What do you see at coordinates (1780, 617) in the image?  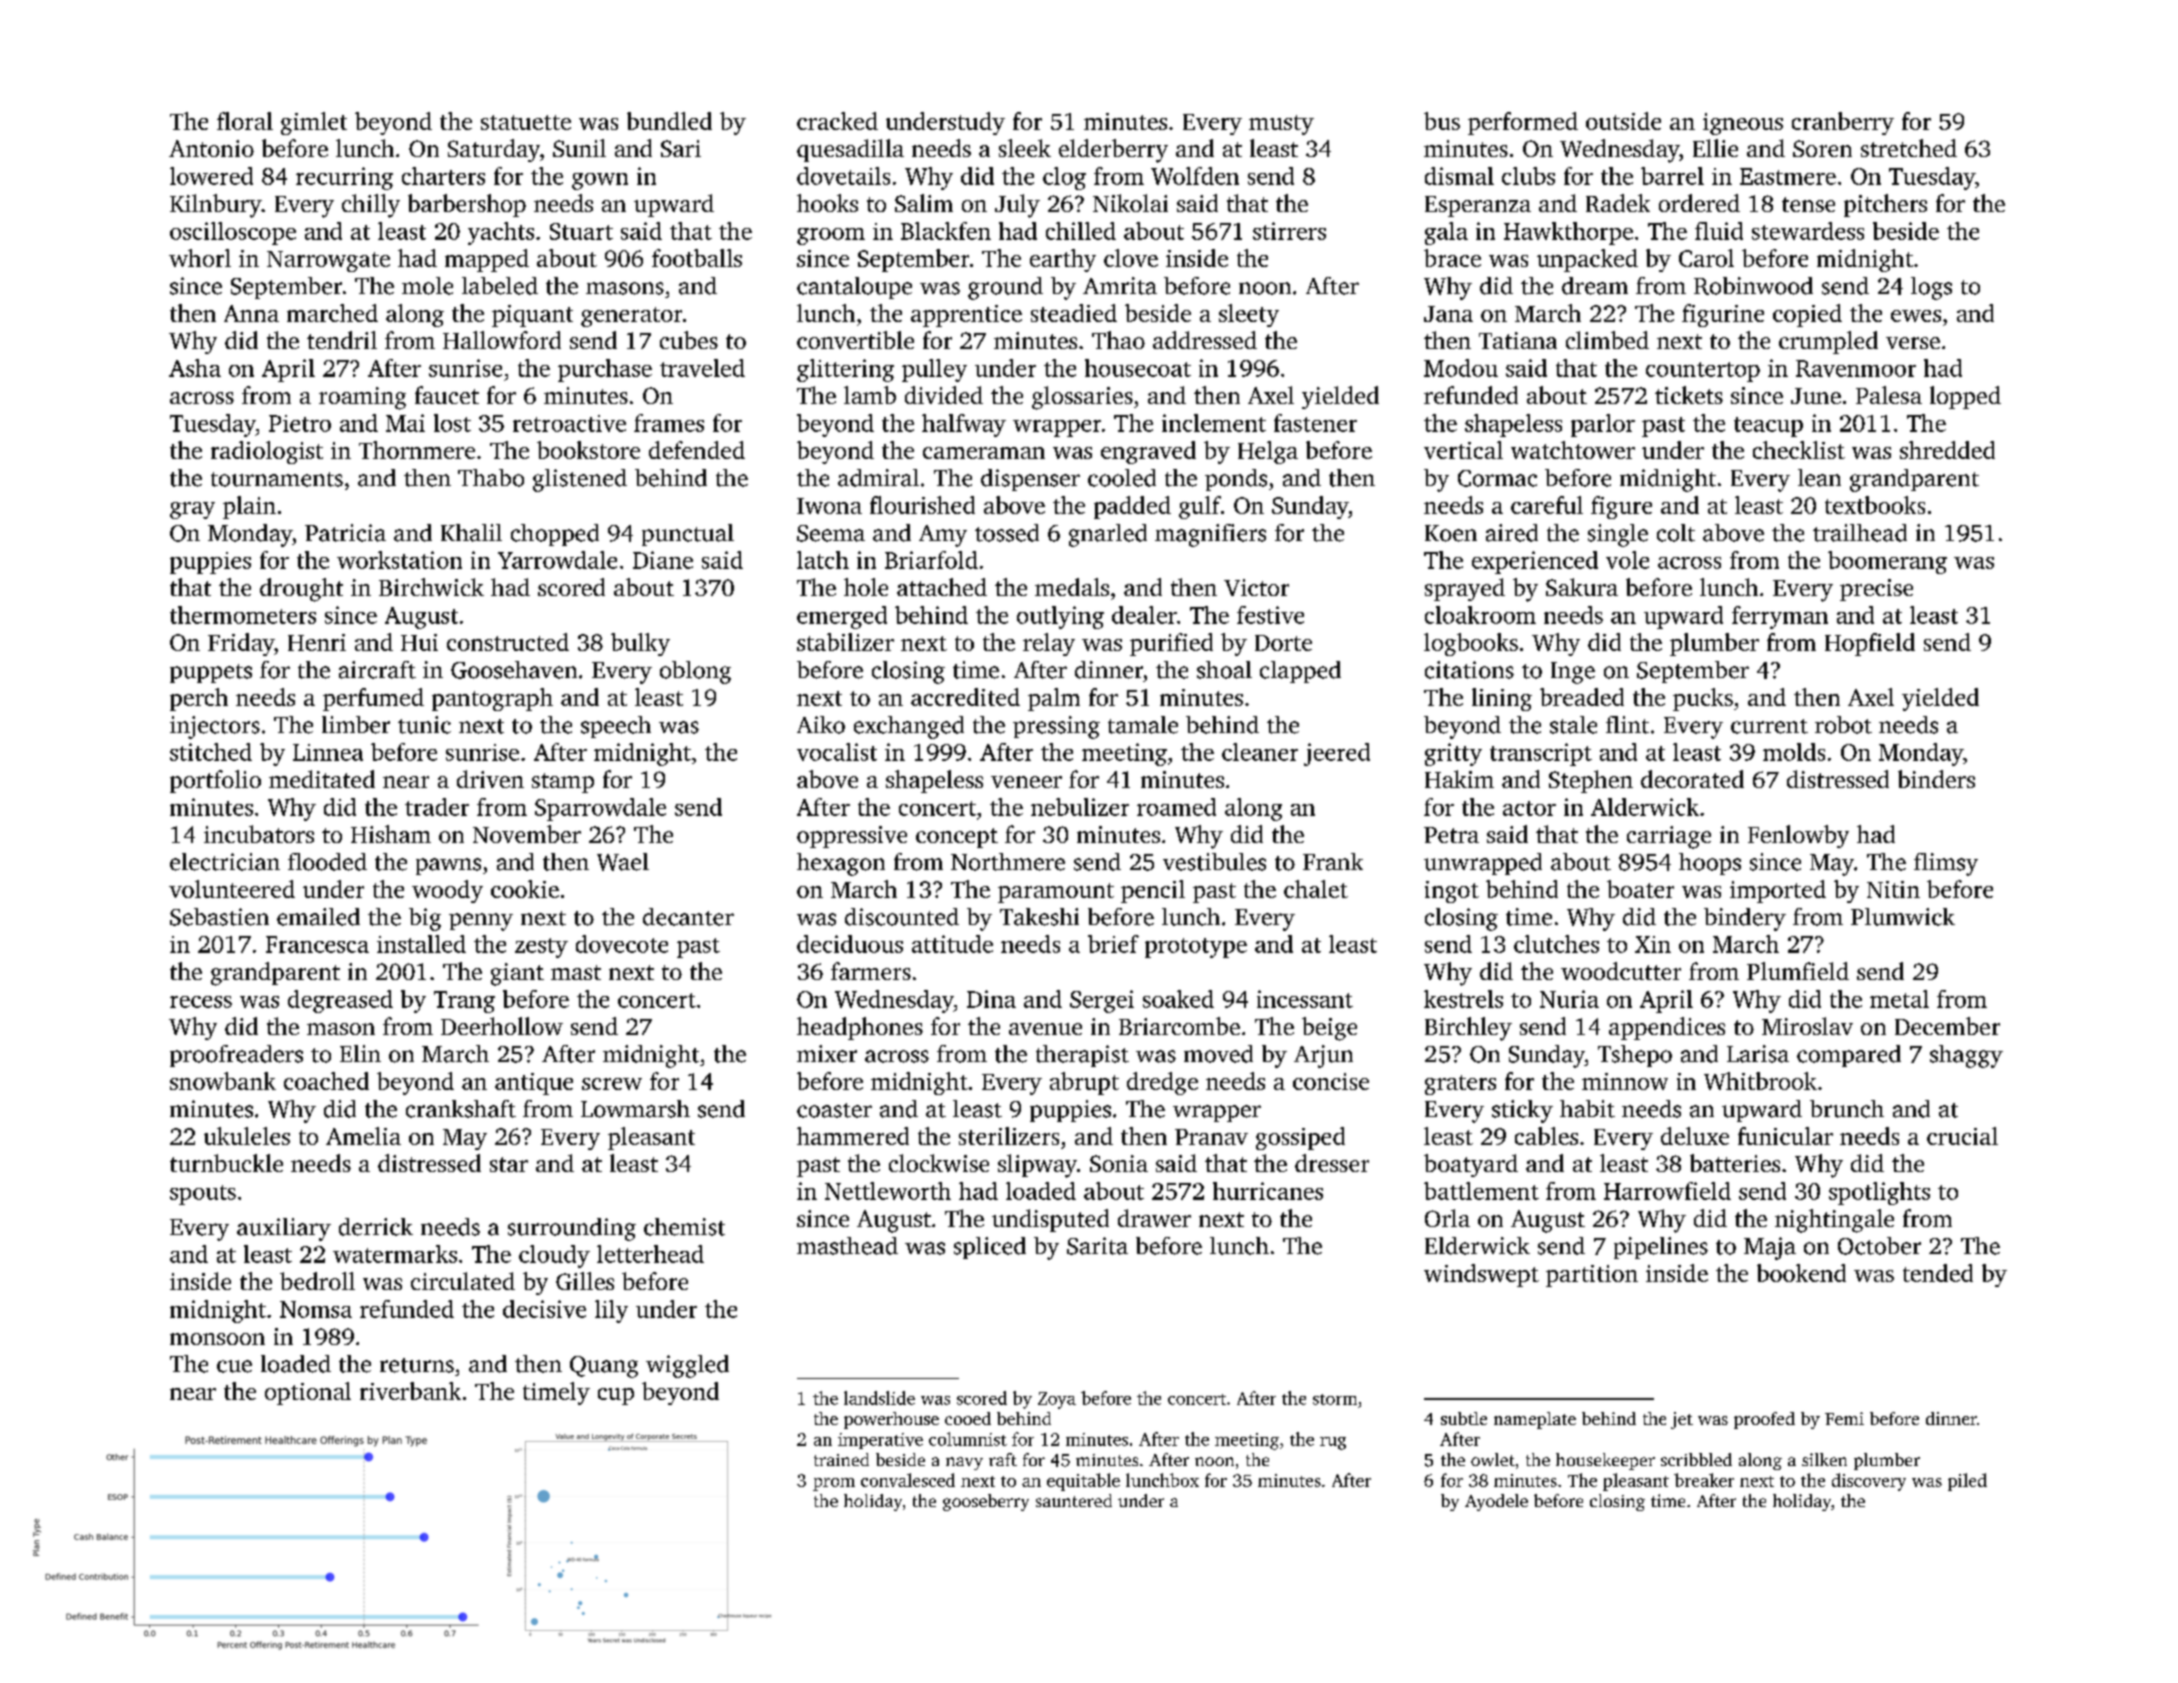 I see `ferryman` at bounding box center [1780, 617].
